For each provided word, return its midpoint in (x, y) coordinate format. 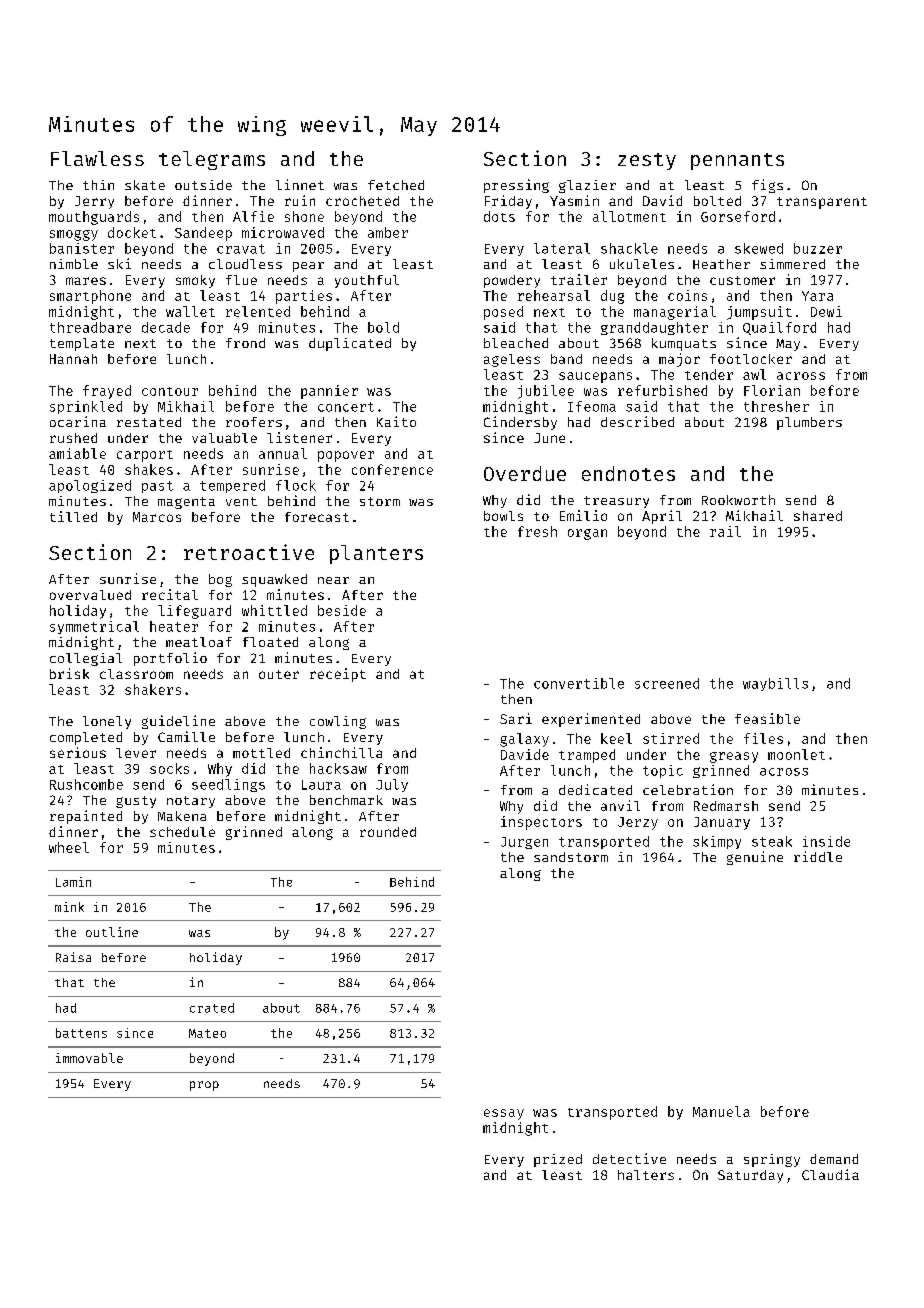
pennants (737, 161)
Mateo (207, 1033)
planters (376, 554)
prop (204, 1086)
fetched (396, 185)
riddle (818, 856)
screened (667, 683)
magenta (186, 503)
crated (212, 1008)
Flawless (97, 158)
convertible (579, 683)
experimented (591, 720)
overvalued (90, 595)
